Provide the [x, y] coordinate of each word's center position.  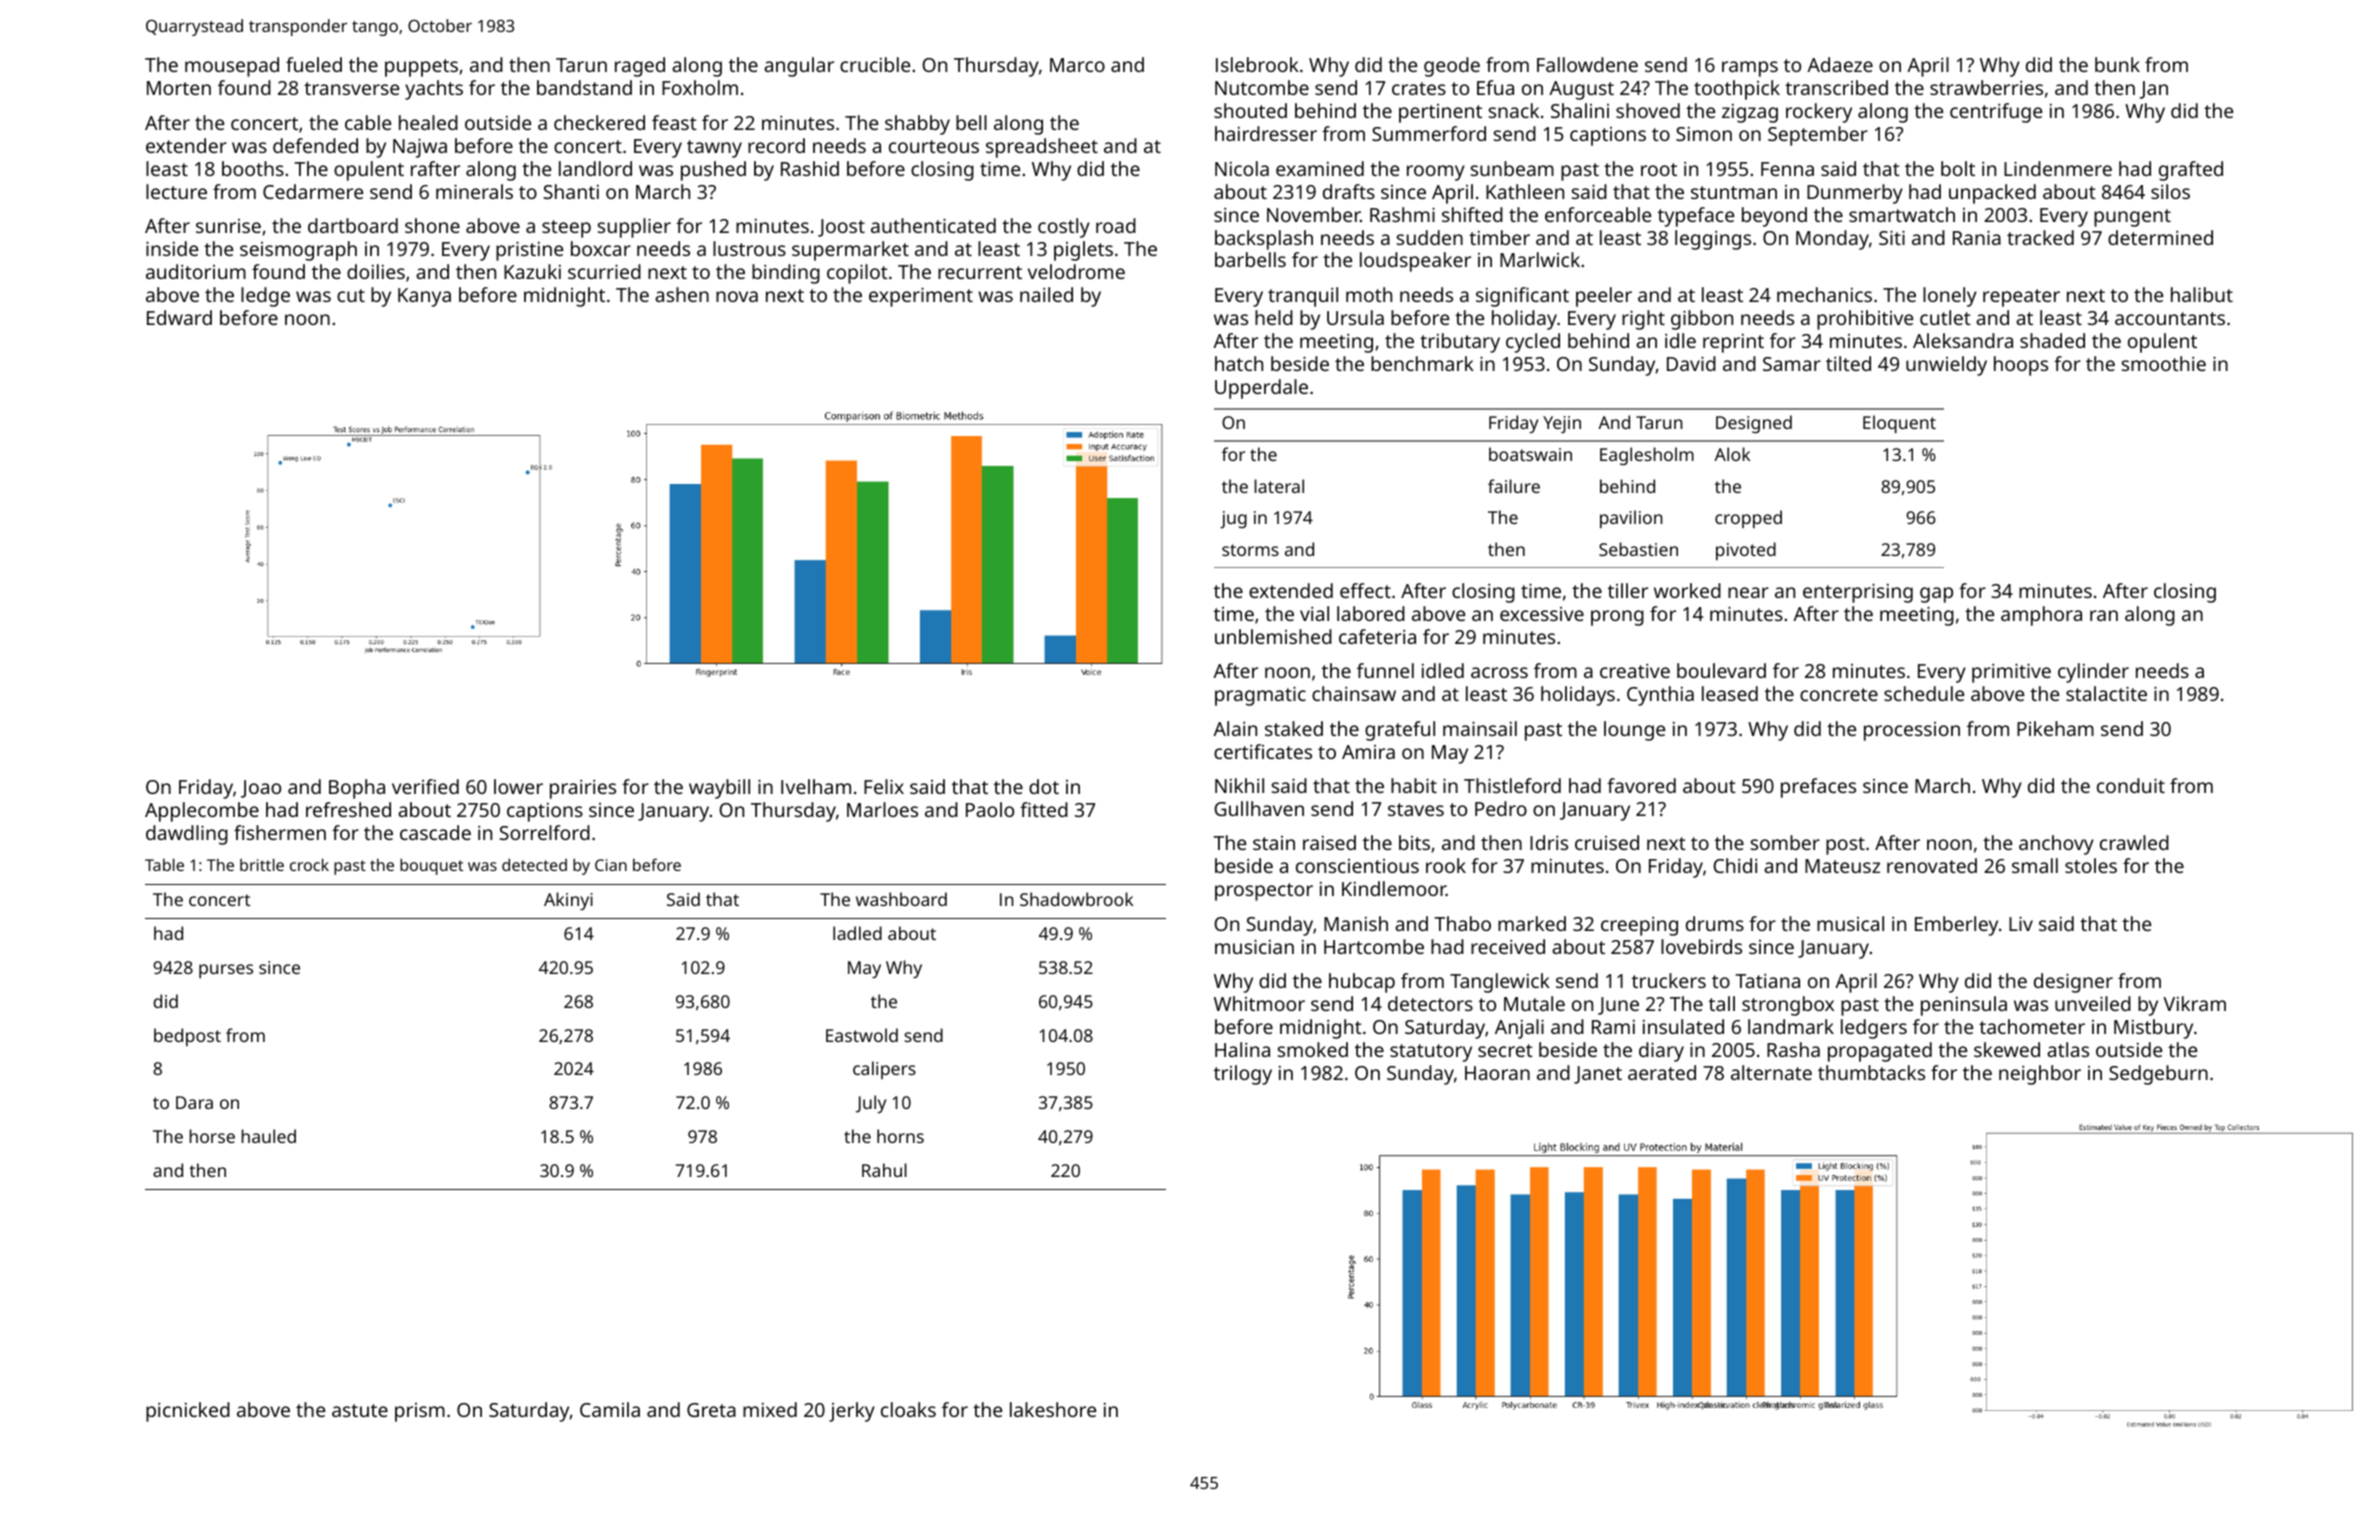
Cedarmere [313, 191]
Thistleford [1512, 785]
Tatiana [1767, 981]
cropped [1748, 519]
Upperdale [1261, 389]
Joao [261, 789]
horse [212, 1136]
